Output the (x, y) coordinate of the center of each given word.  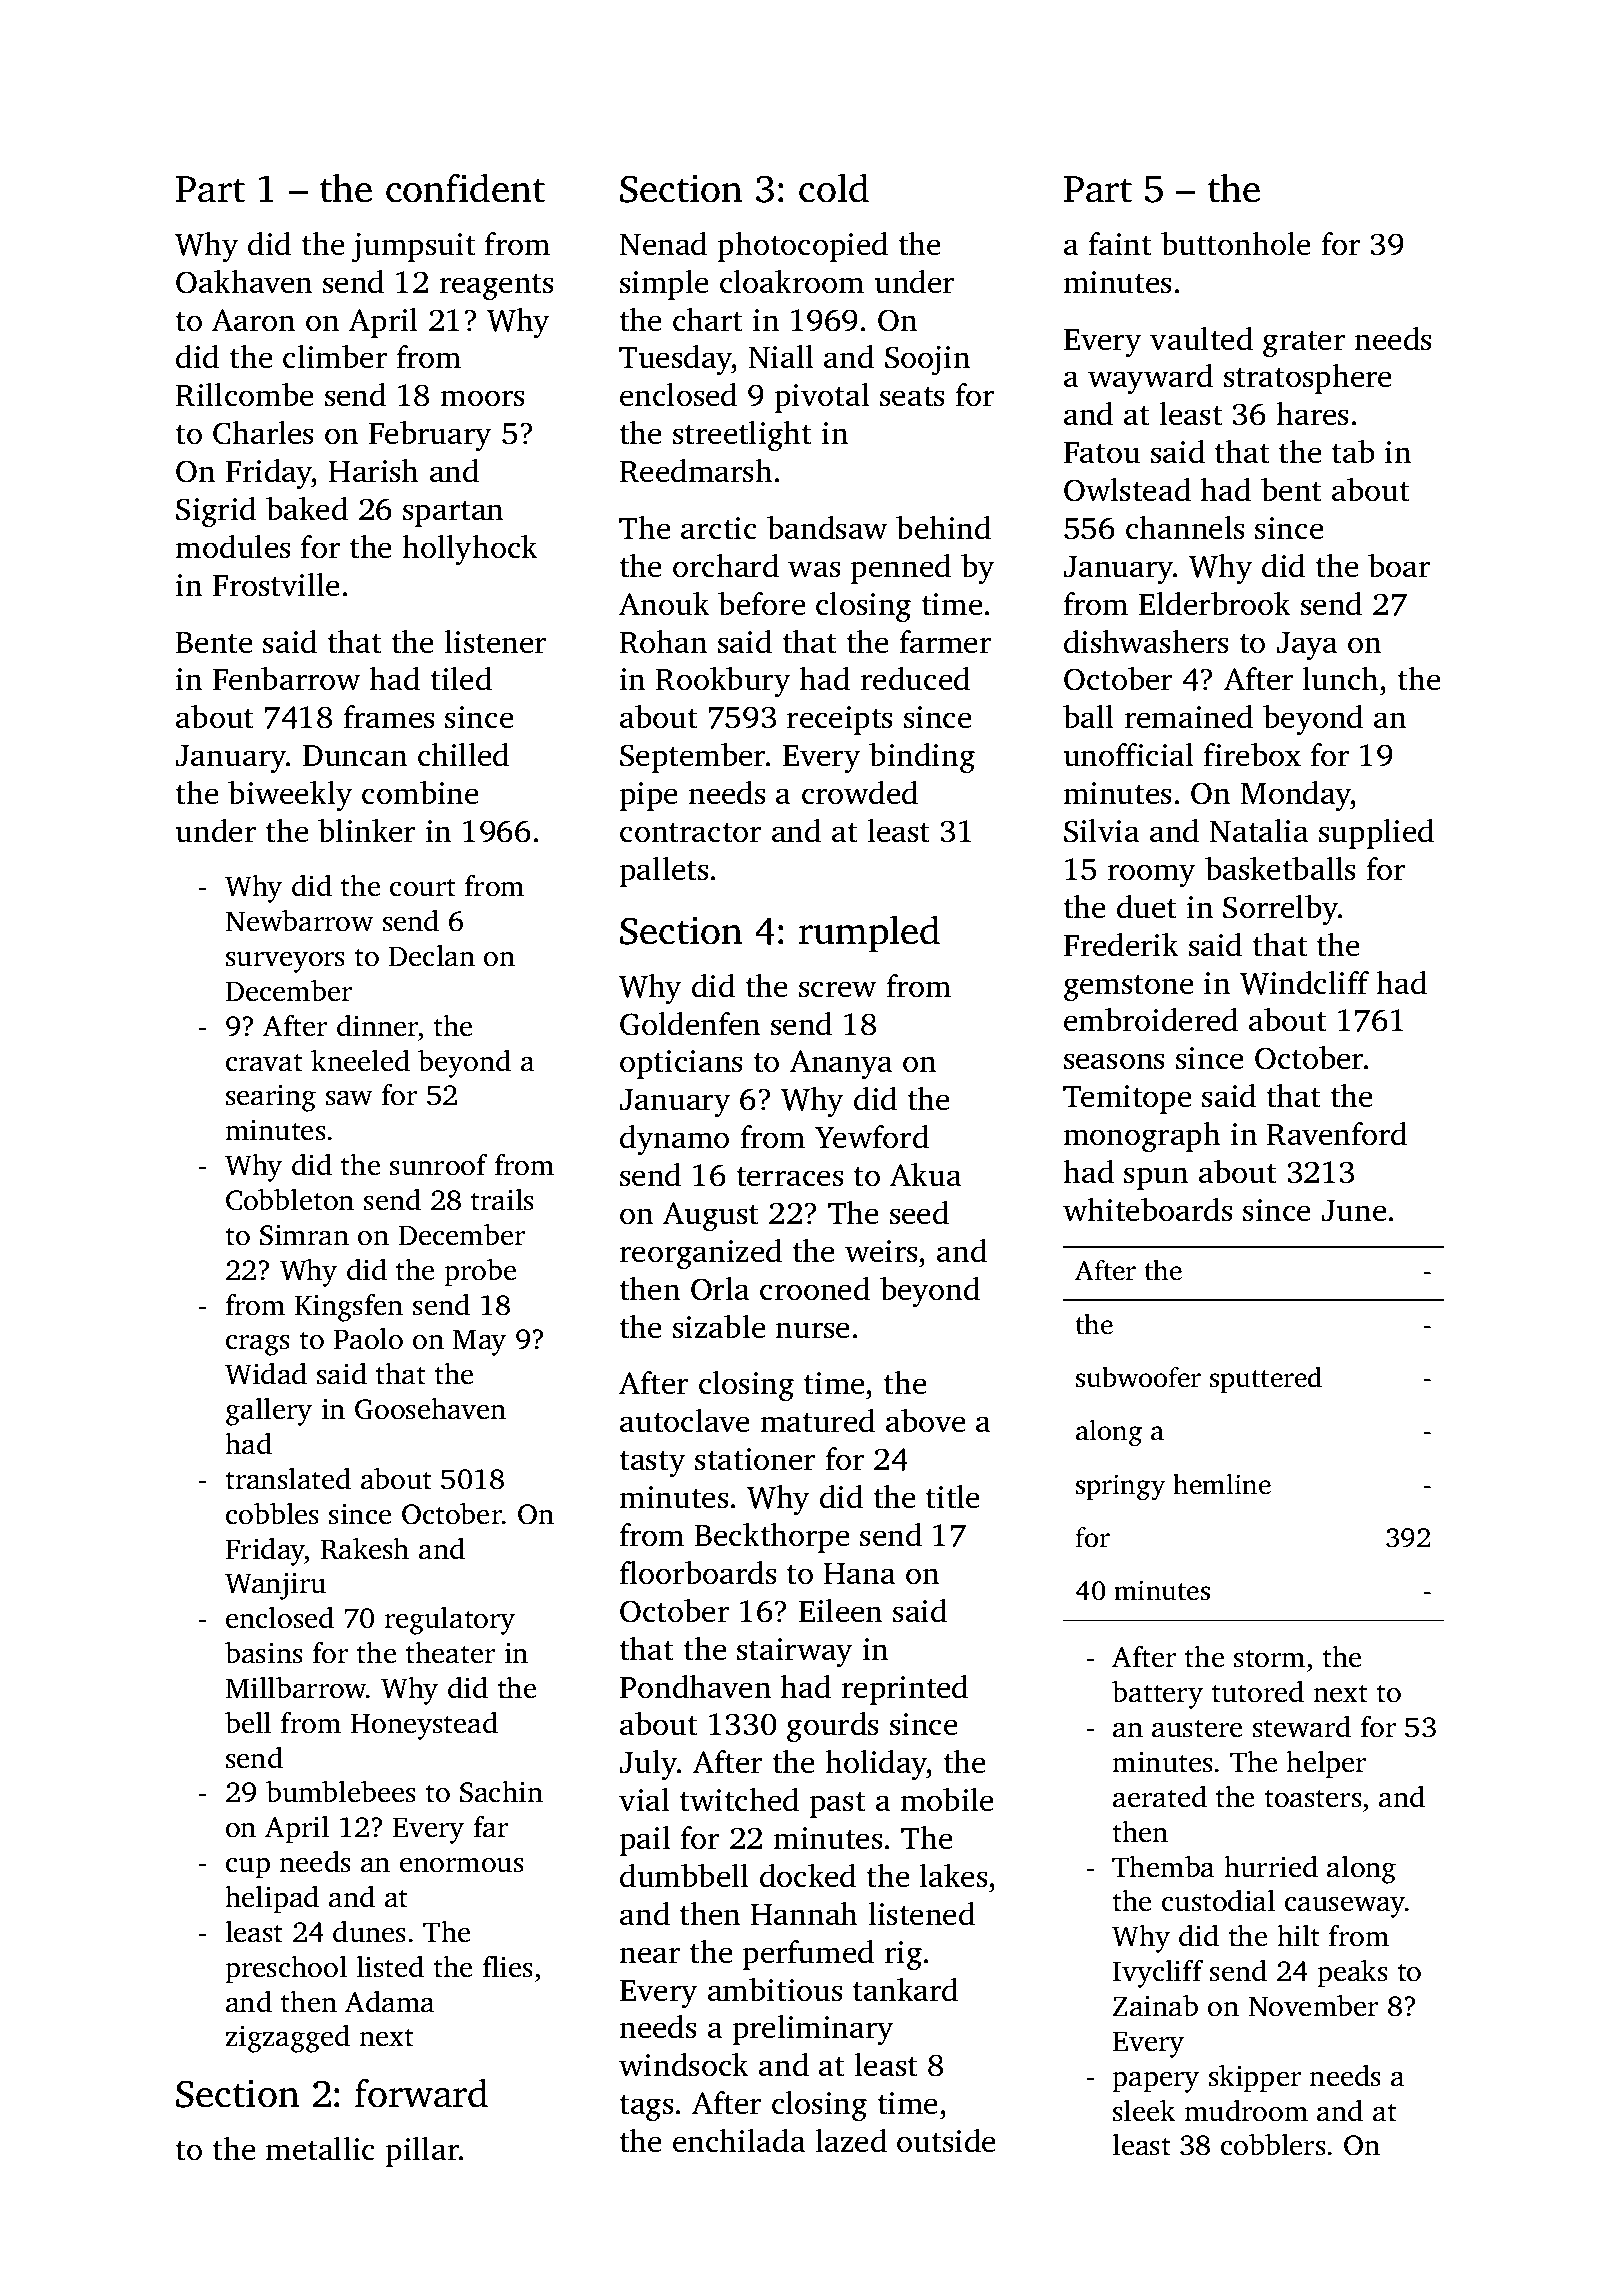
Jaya (1307, 646)
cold (834, 188)
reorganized (700, 1254)
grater (1304, 344)
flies (508, 1967)
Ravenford (1337, 1134)
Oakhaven (244, 282)
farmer (945, 642)
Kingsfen (349, 1308)
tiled (461, 679)
